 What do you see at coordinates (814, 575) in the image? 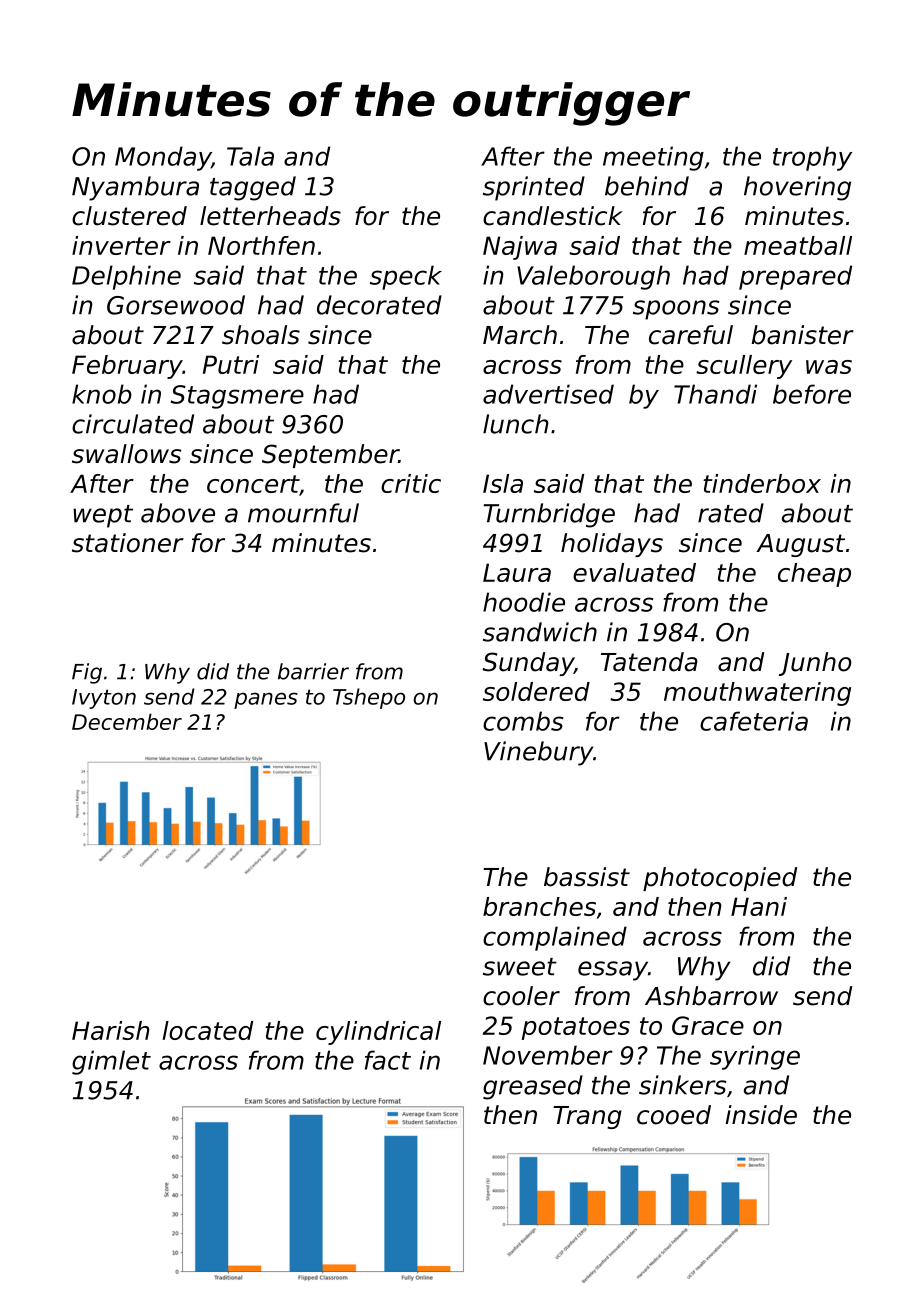
I see `cheap` at bounding box center [814, 575].
